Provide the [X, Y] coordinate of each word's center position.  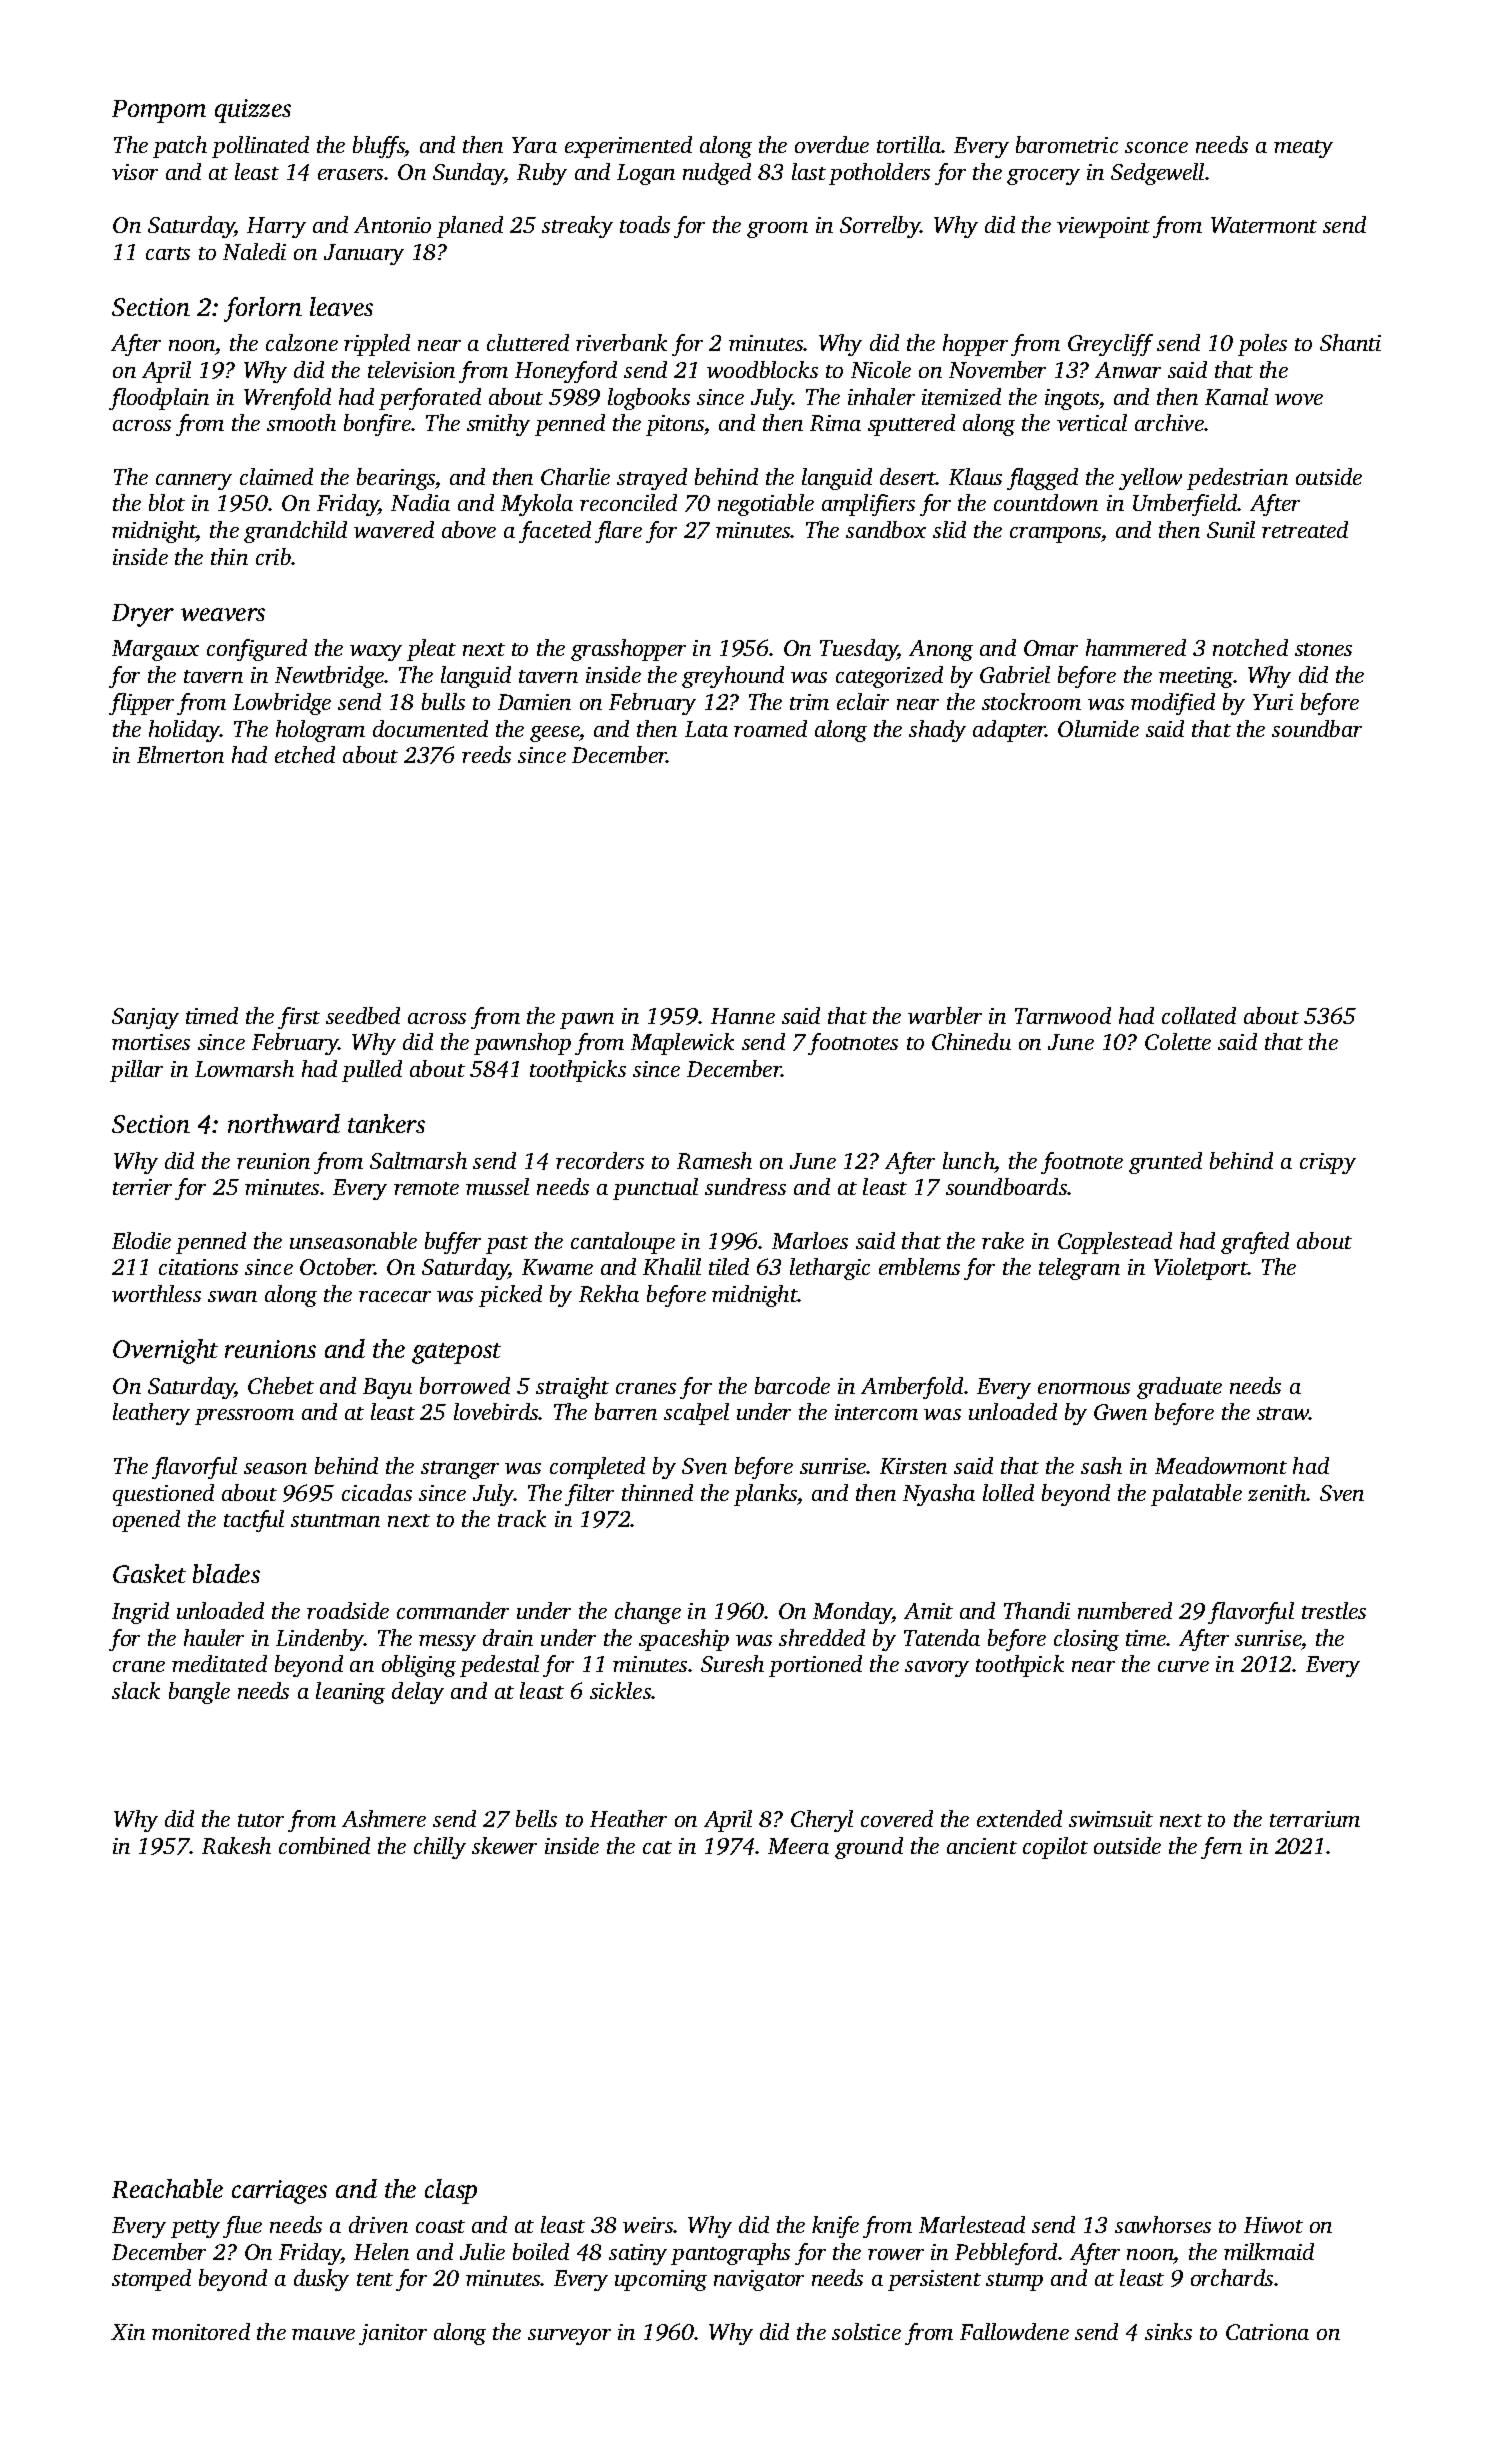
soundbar [1317, 728]
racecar [395, 1296]
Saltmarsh [418, 1160]
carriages [279, 2192]
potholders [879, 174]
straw [1283, 1413]
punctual [655, 1189]
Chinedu [971, 1041]
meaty [1303, 149]
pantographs [730, 2254]
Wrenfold [287, 399]
